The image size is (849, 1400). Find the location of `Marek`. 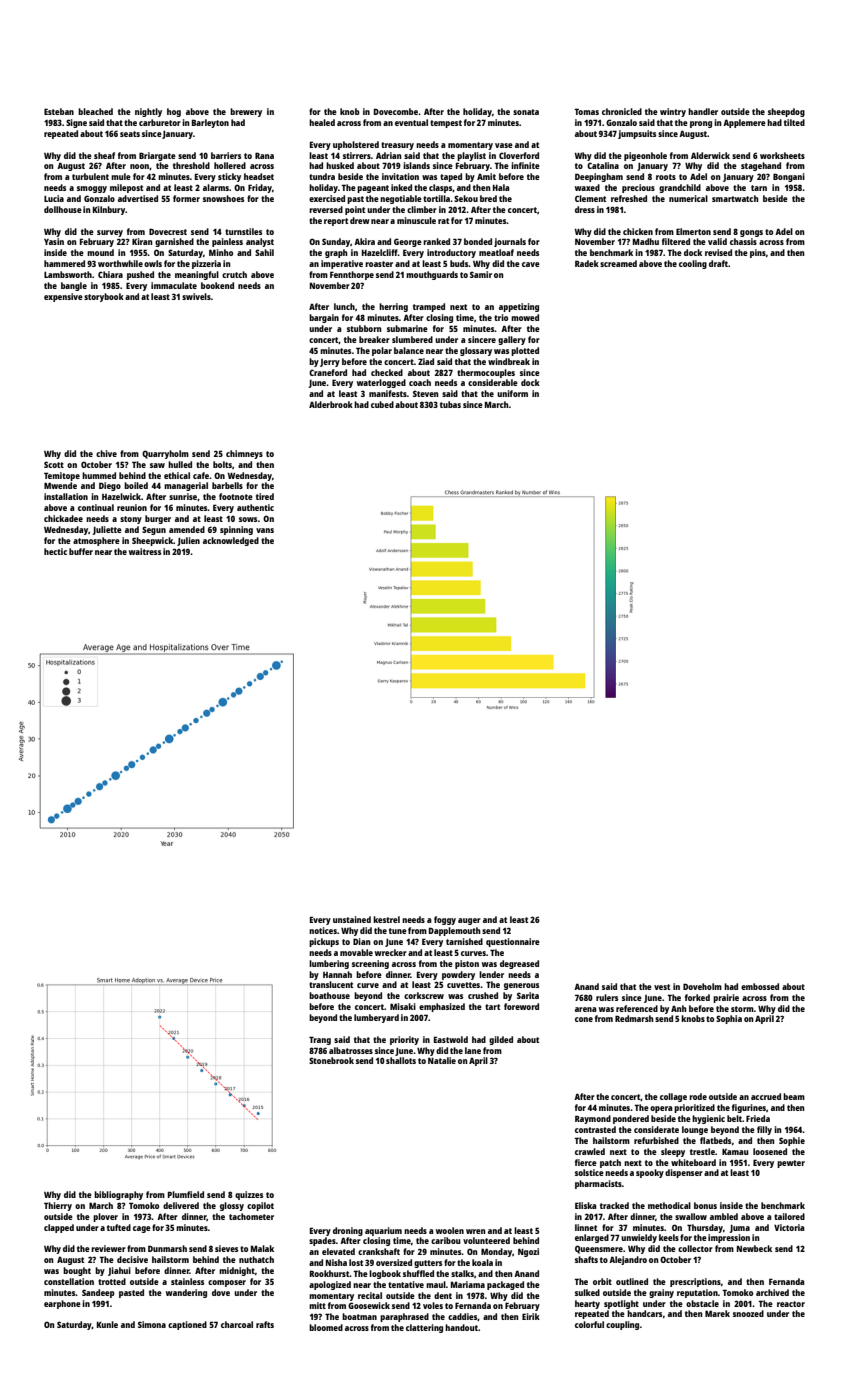

Marek is located at coordinates (717, 1313).
